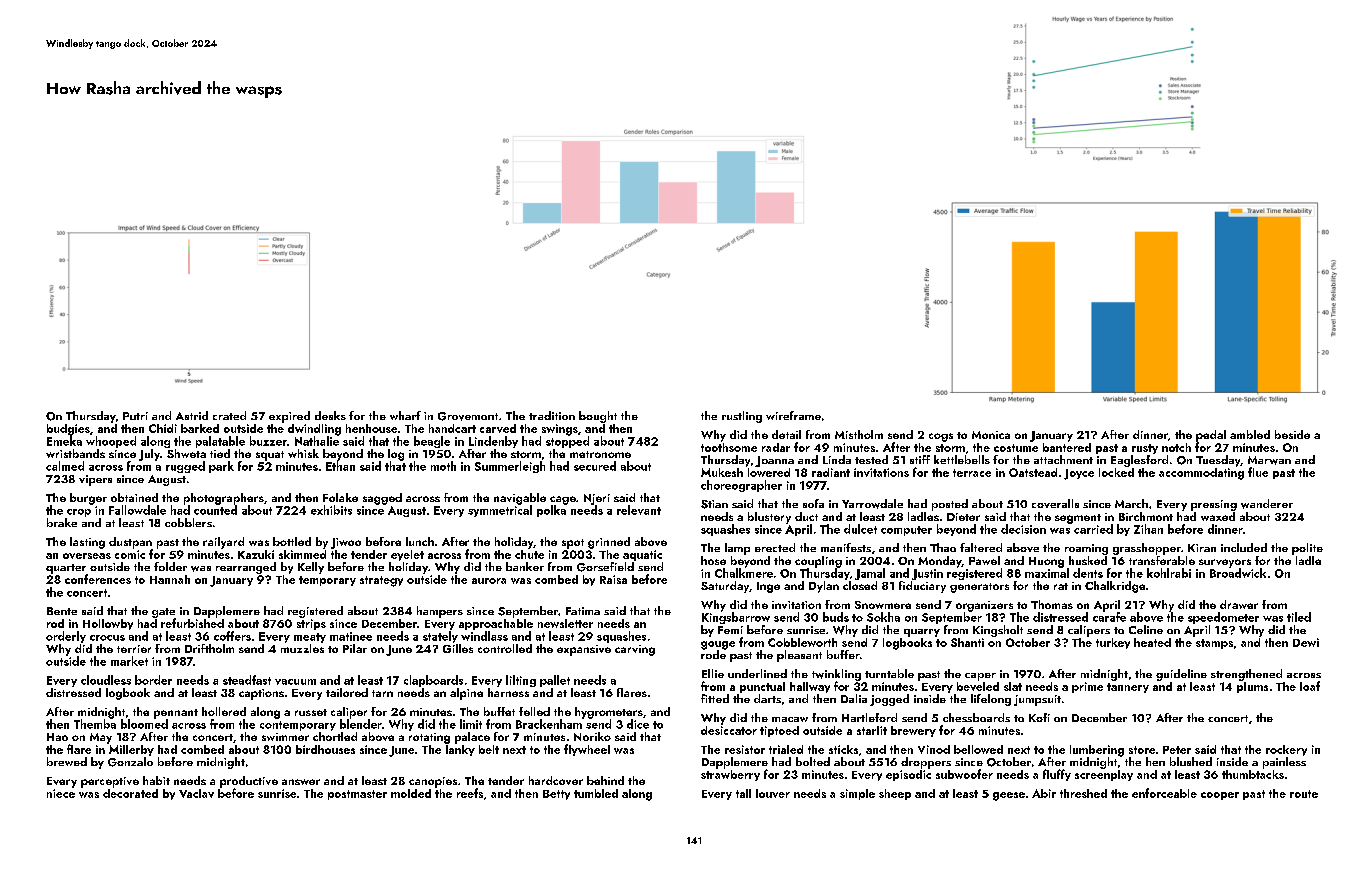  I want to click on prime, so click(1087, 687).
